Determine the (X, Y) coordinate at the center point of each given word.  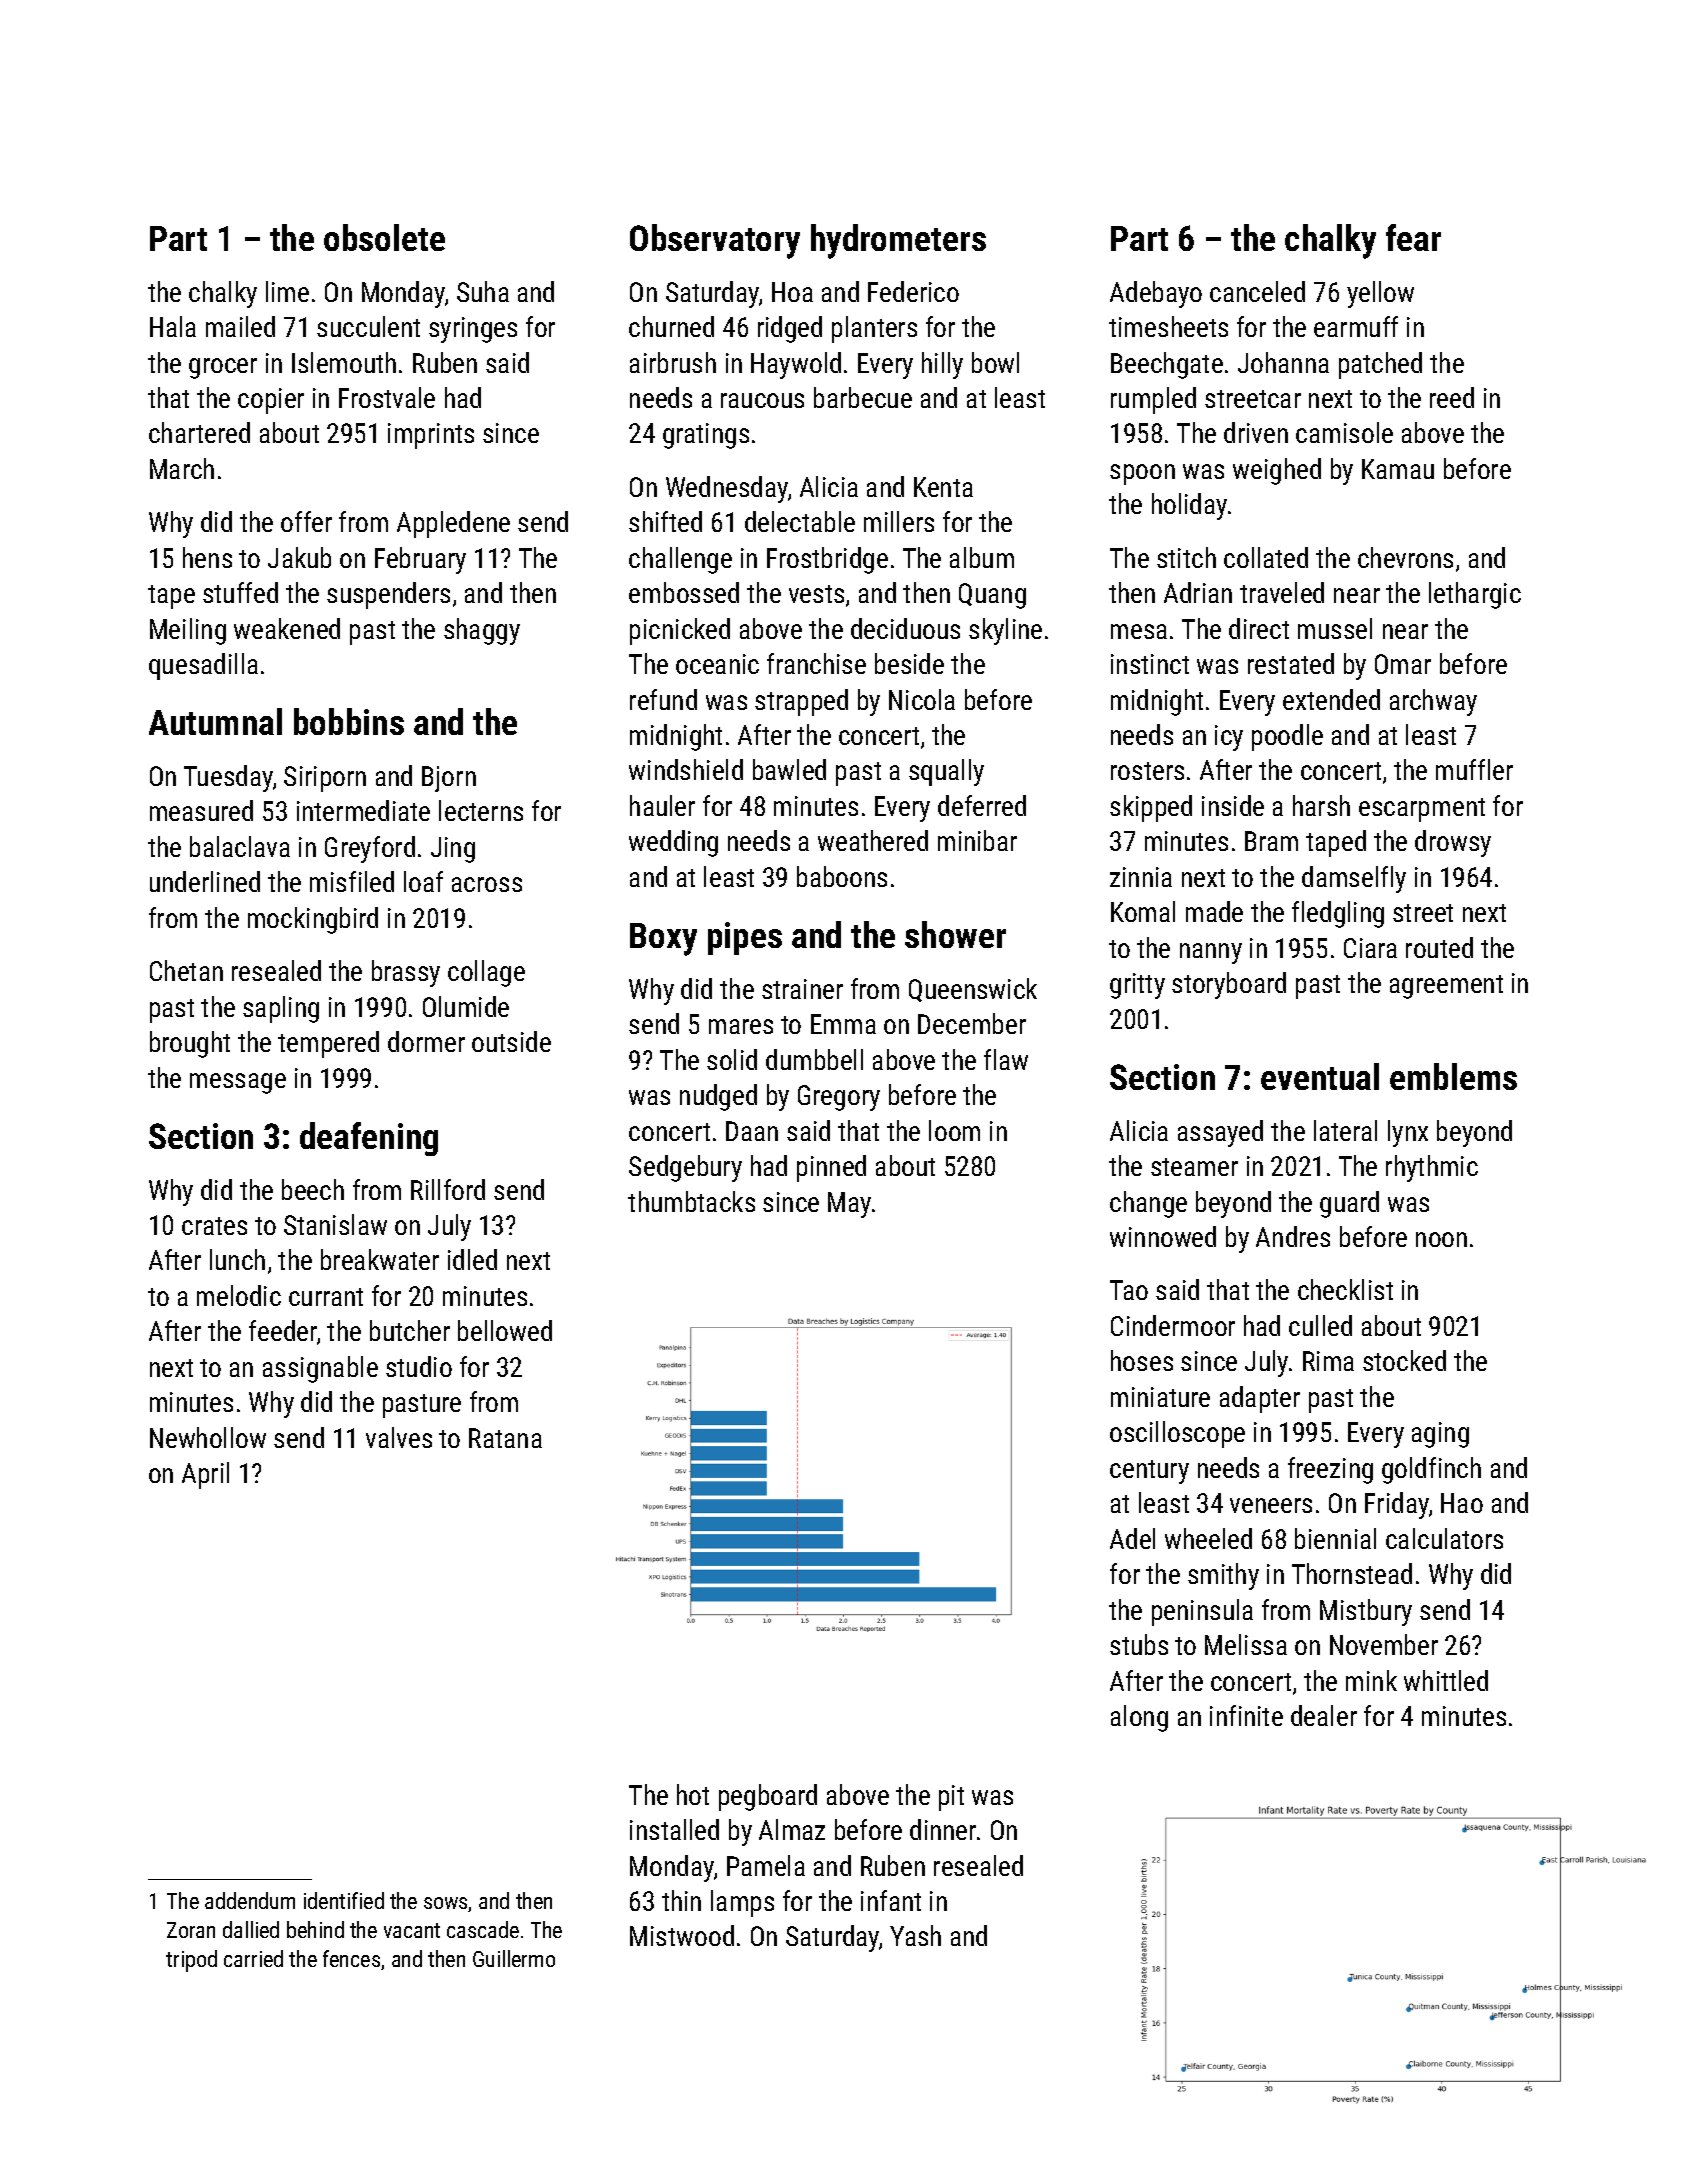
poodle (1287, 737)
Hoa (792, 292)
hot (693, 1794)
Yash (915, 1935)
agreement (1446, 987)
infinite (1246, 1715)
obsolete (384, 237)
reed (1452, 397)
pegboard (768, 1797)
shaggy (482, 631)
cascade (483, 1929)
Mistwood (682, 1935)
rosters (1147, 771)
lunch (237, 1259)
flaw (1006, 1059)
